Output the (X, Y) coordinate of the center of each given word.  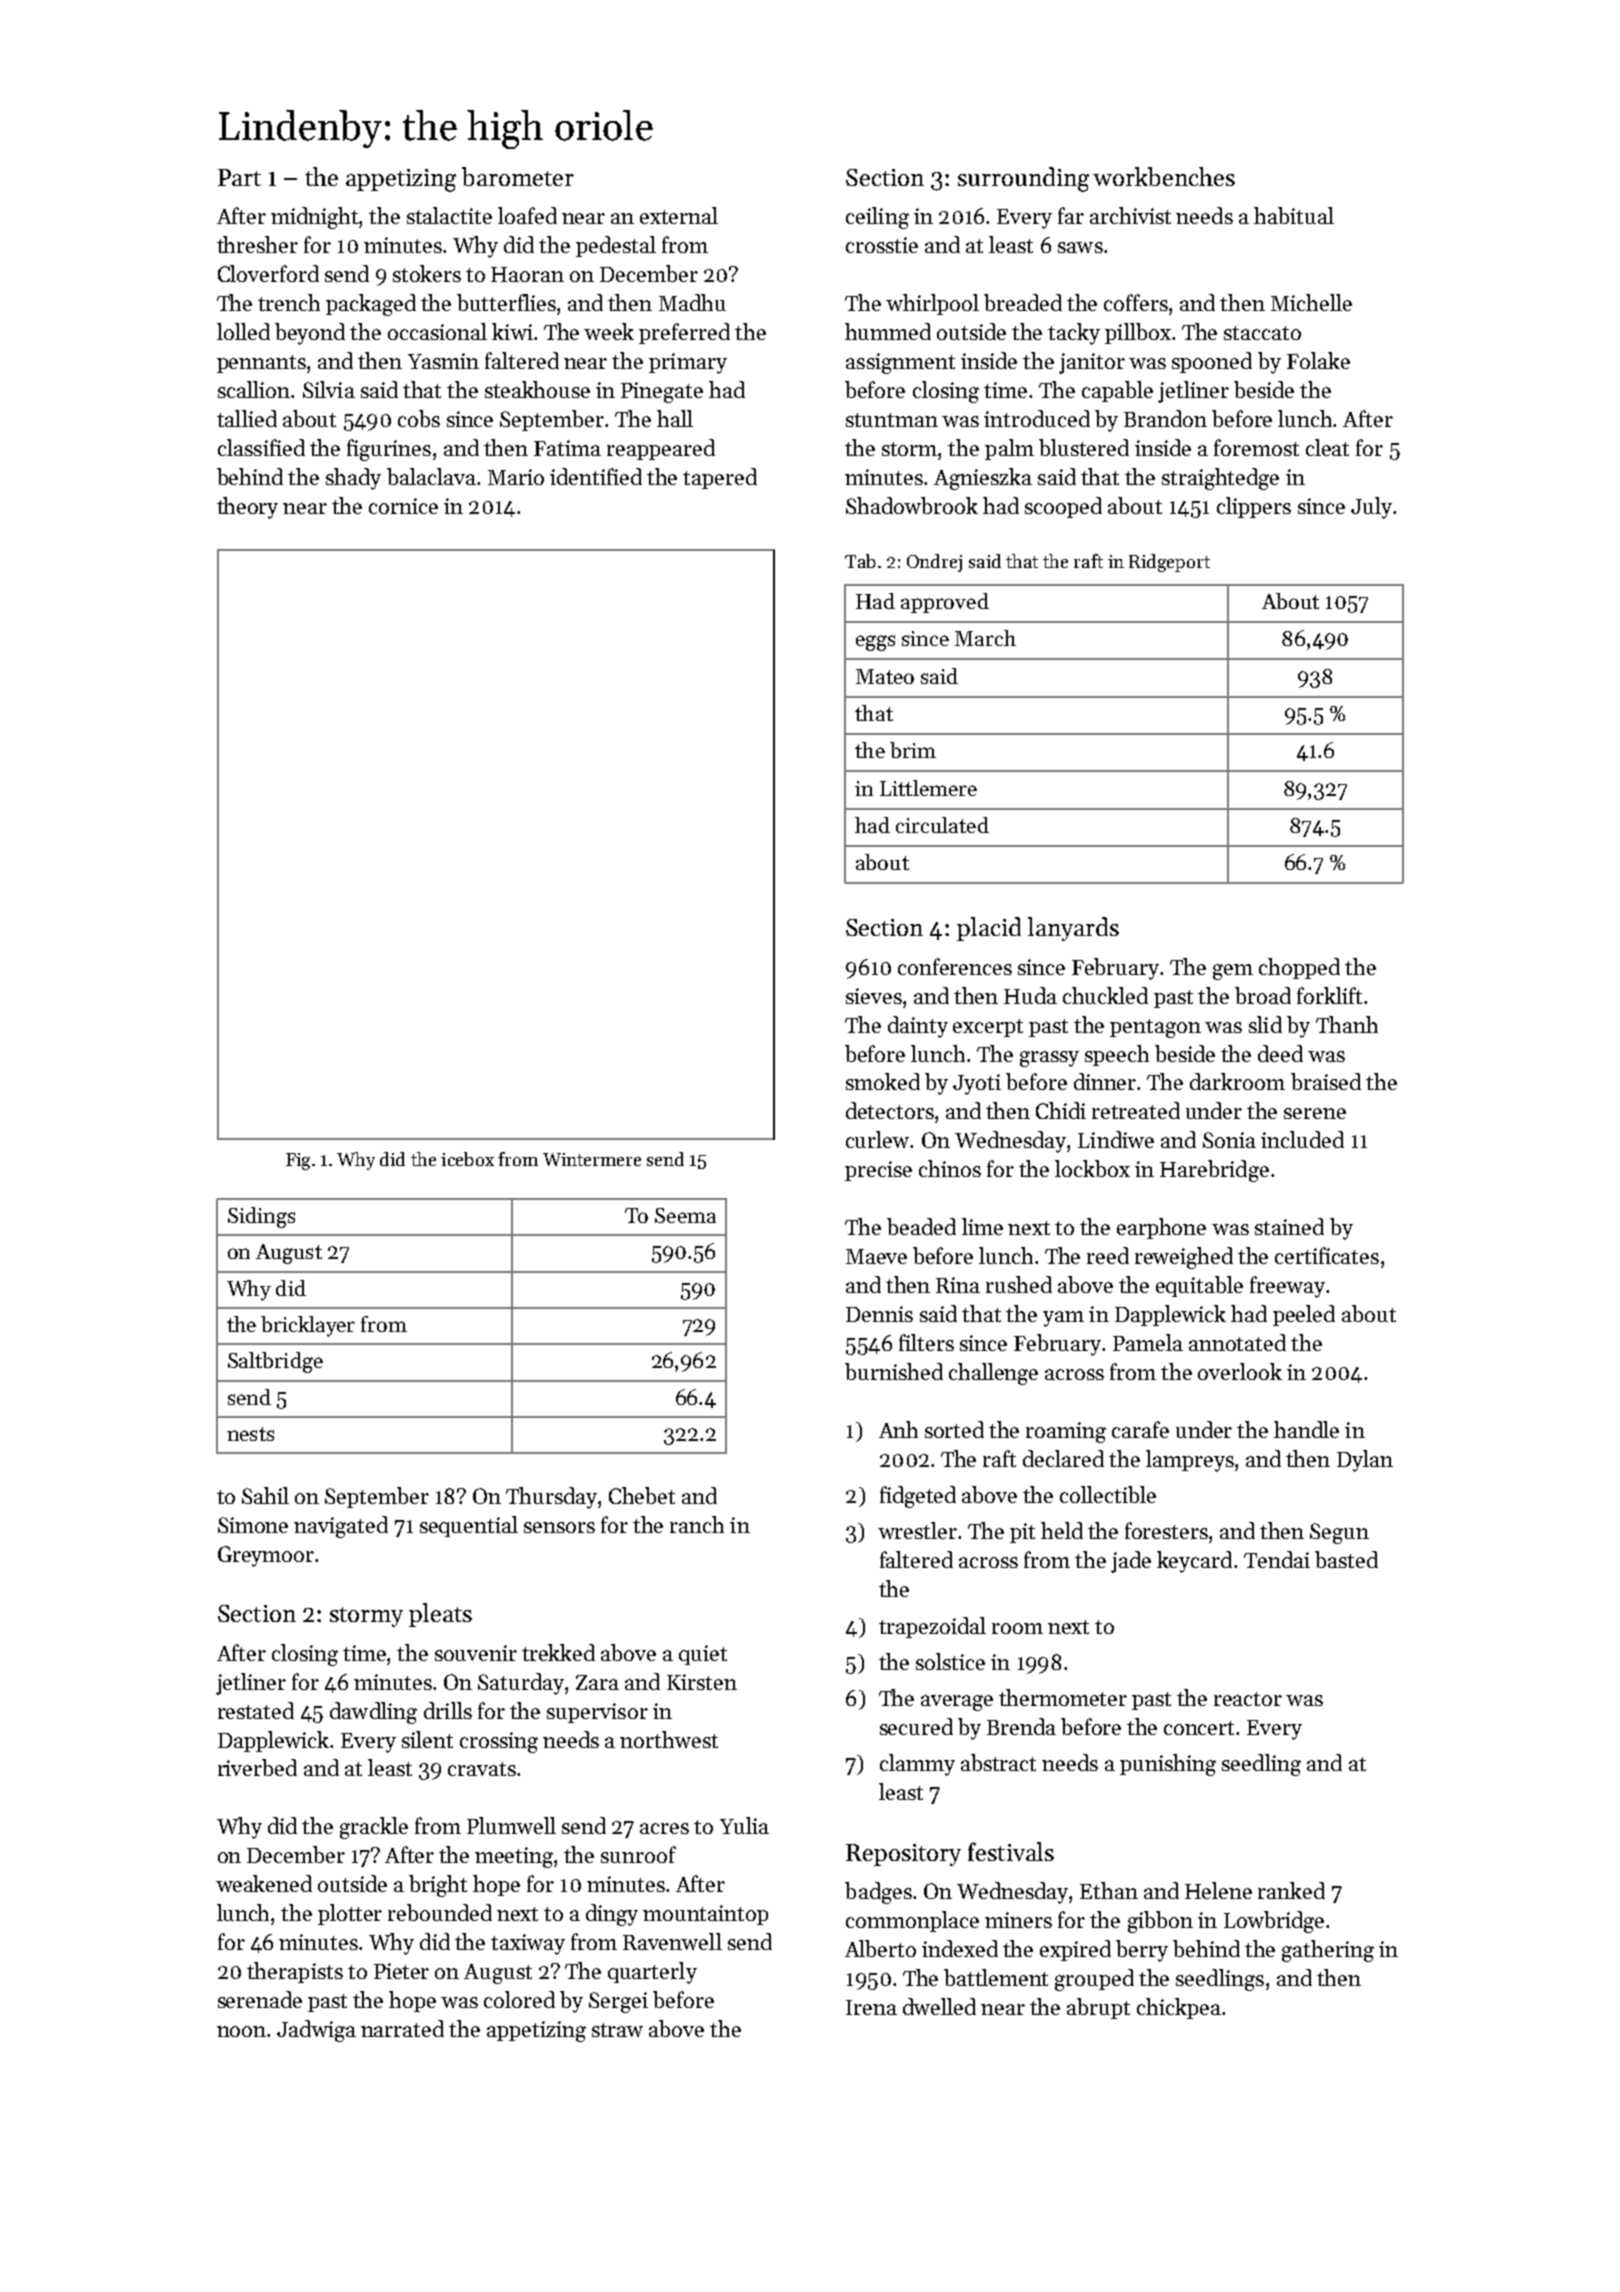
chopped (1299, 968)
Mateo (885, 676)
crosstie (882, 245)
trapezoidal (932, 1627)
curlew (877, 1139)
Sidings (261, 1217)
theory (247, 508)
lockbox (1092, 1168)
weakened (264, 1883)
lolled (243, 331)
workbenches (1164, 176)
